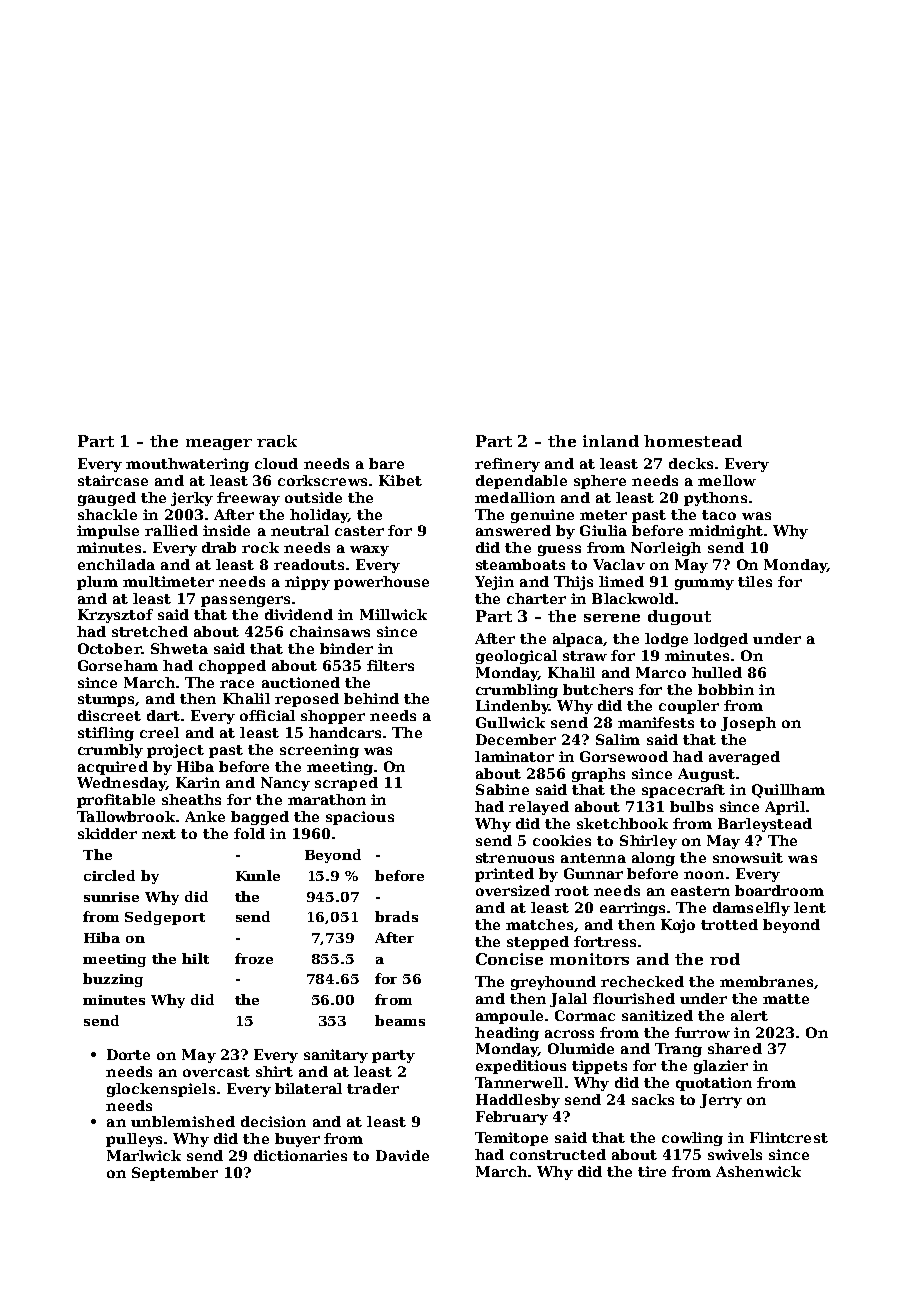  Describe the element at coordinates (195, 958) in the screenshot. I see `hilt` at that location.
